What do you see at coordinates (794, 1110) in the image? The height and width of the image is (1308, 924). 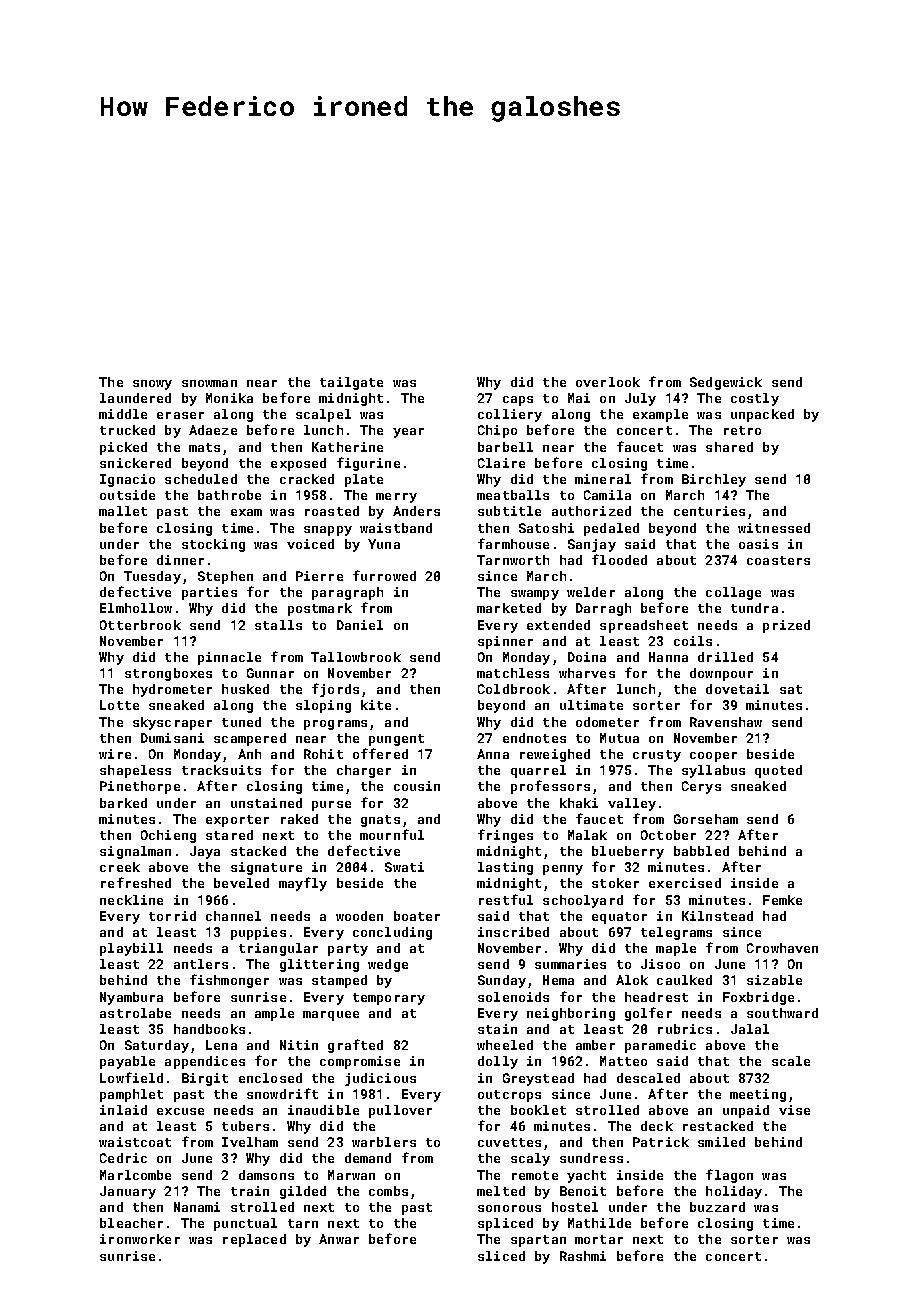 I see `vise` at bounding box center [794, 1110].
